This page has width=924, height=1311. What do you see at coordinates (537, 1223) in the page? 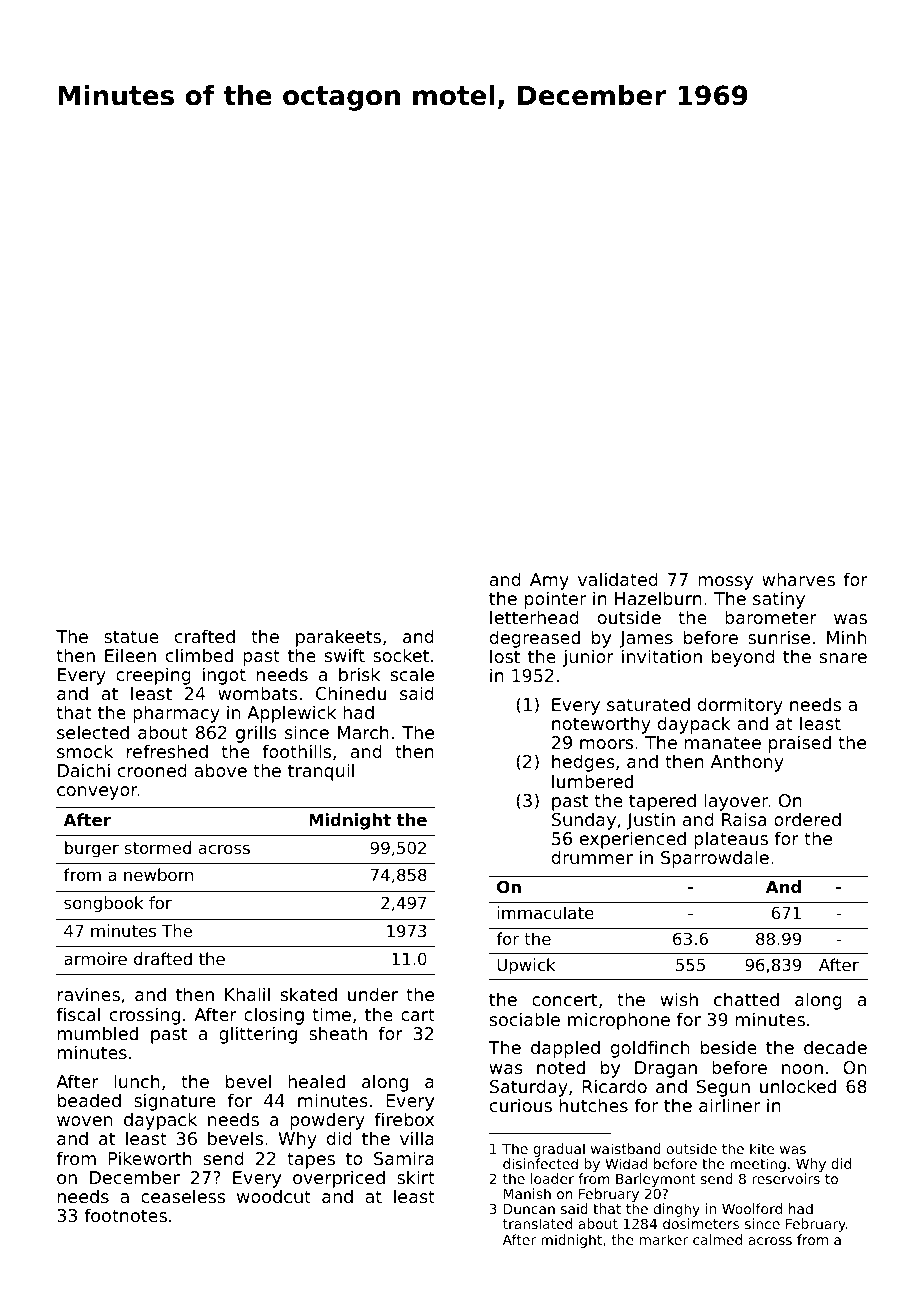
I see `translated` at bounding box center [537, 1223].
